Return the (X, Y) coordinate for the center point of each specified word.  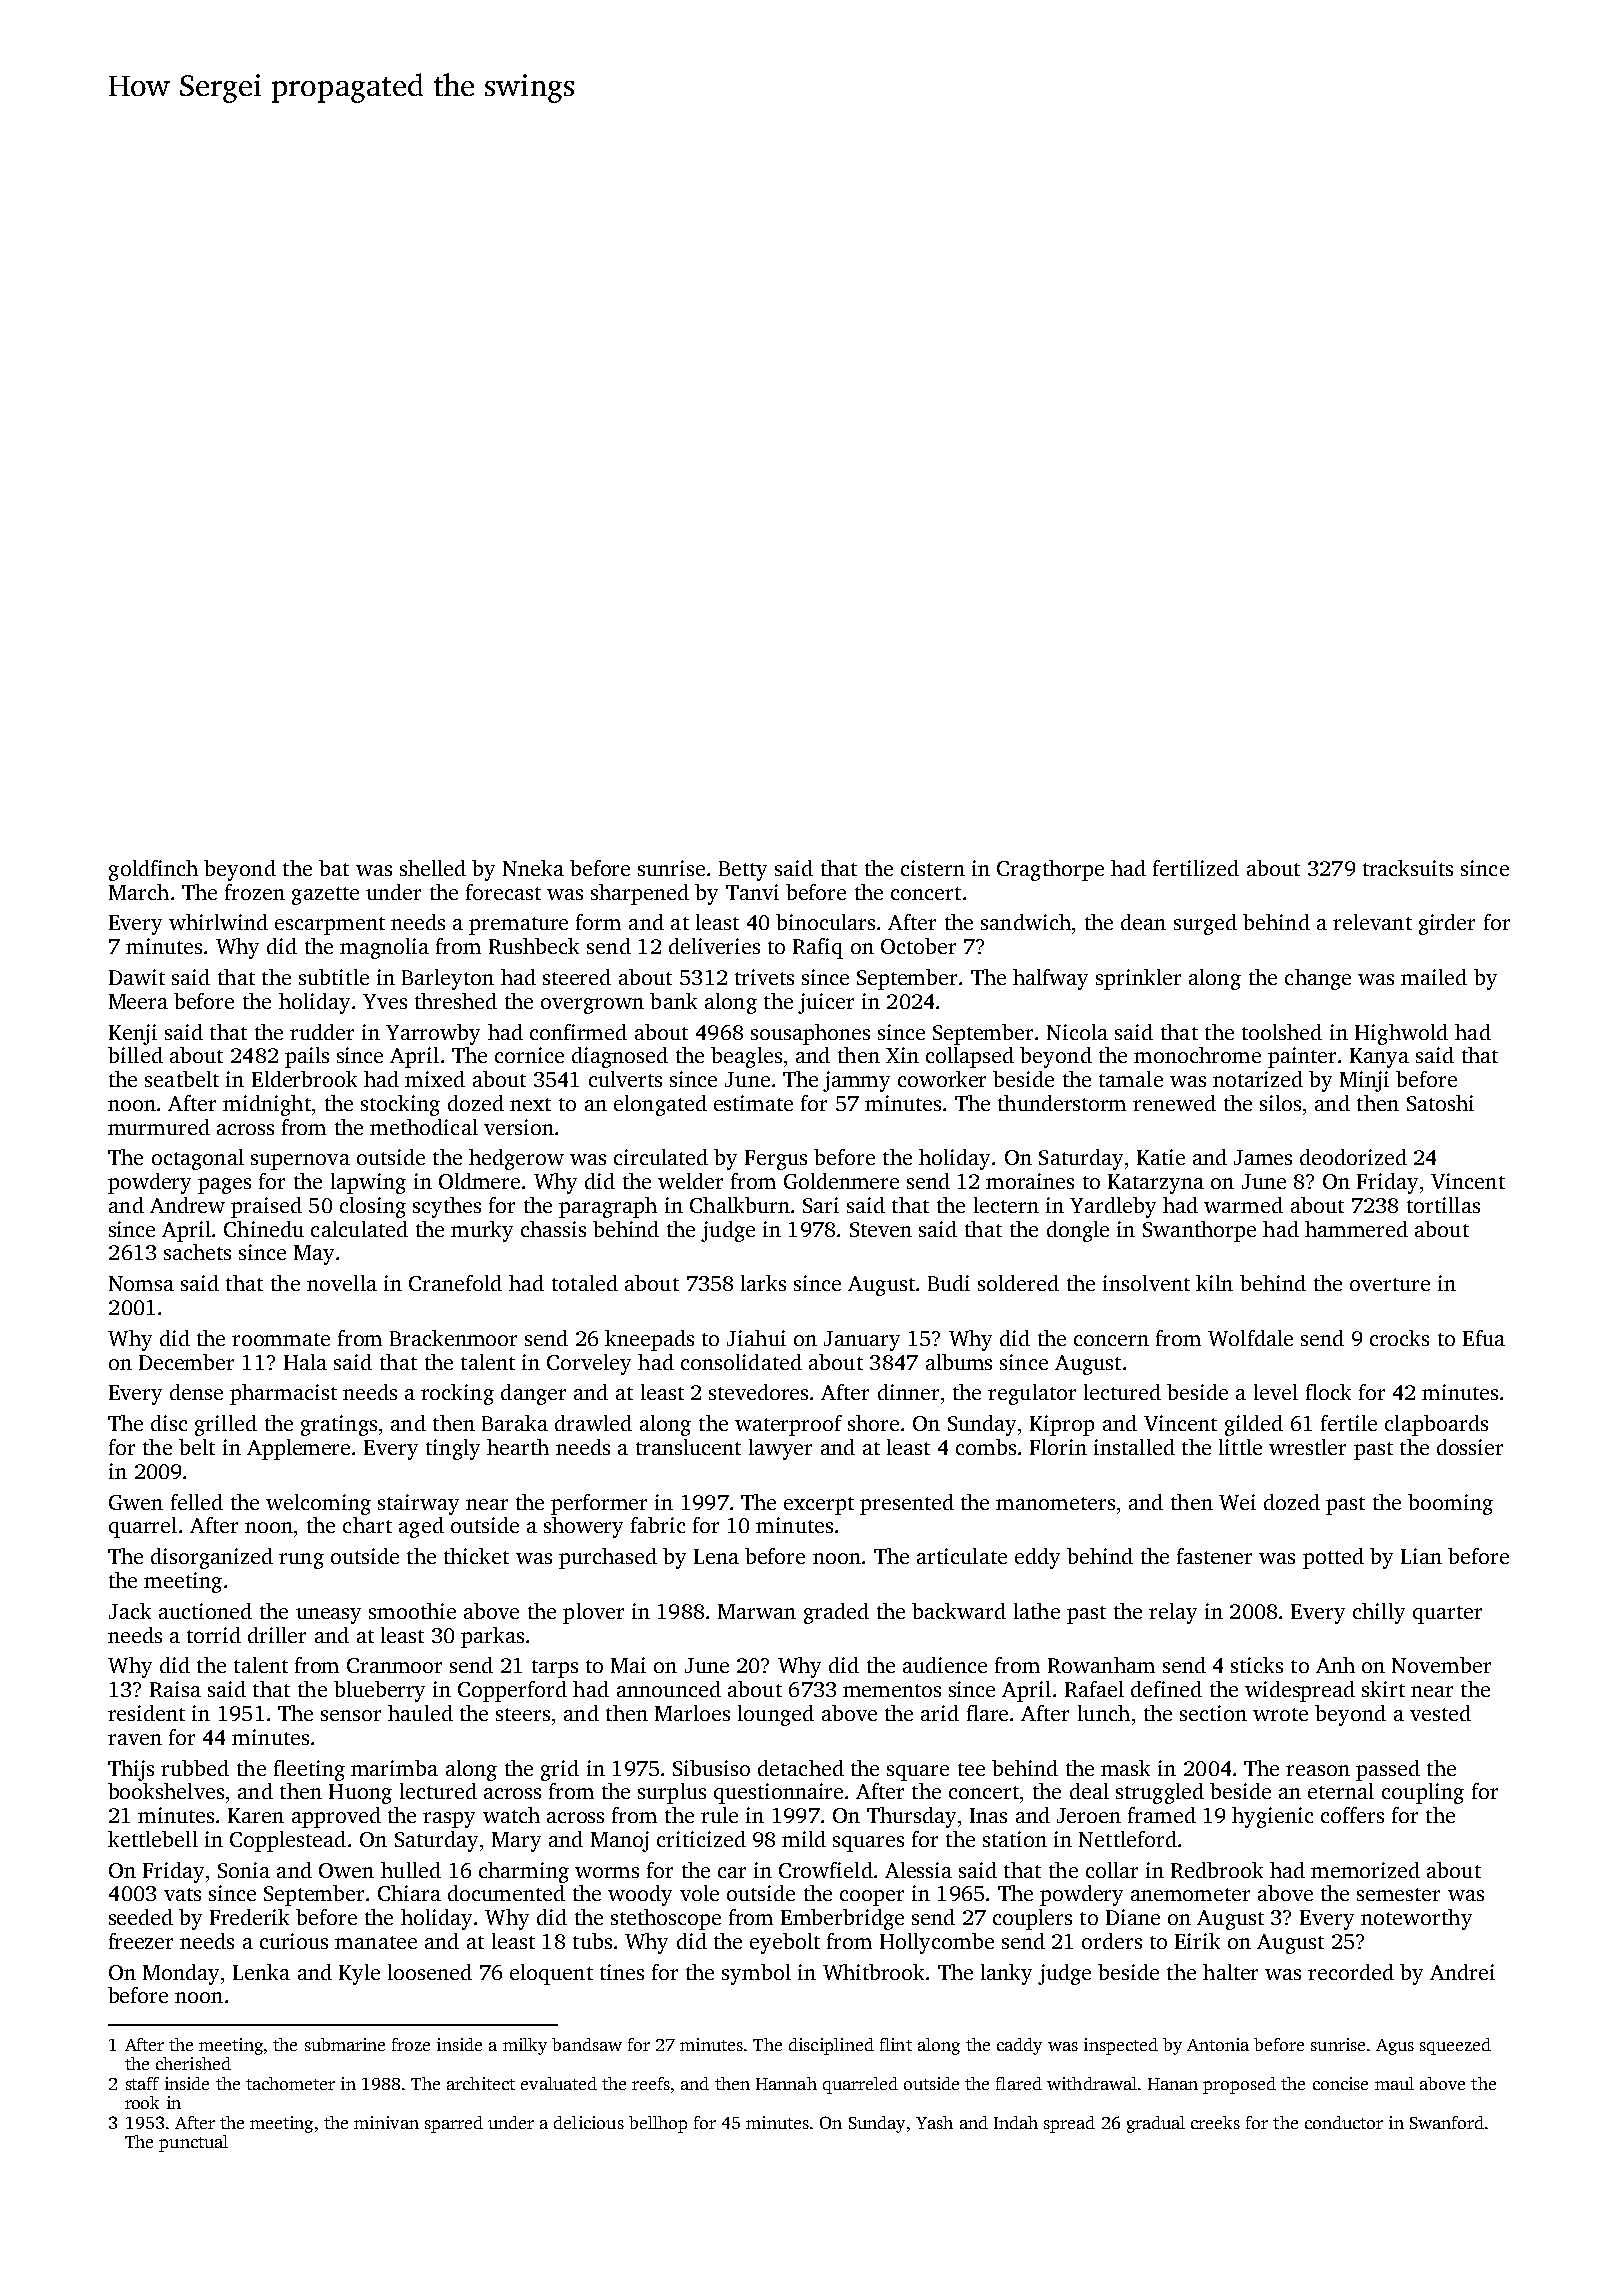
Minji (1364, 1081)
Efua (1484, 1338)
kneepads (649, 1340)
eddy (1037, 1558)
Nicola (1077, 1032)
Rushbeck (534, 946)
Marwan (757, 1611)
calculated (359, 1229)
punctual (193, 2143)
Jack (130, 1611)
